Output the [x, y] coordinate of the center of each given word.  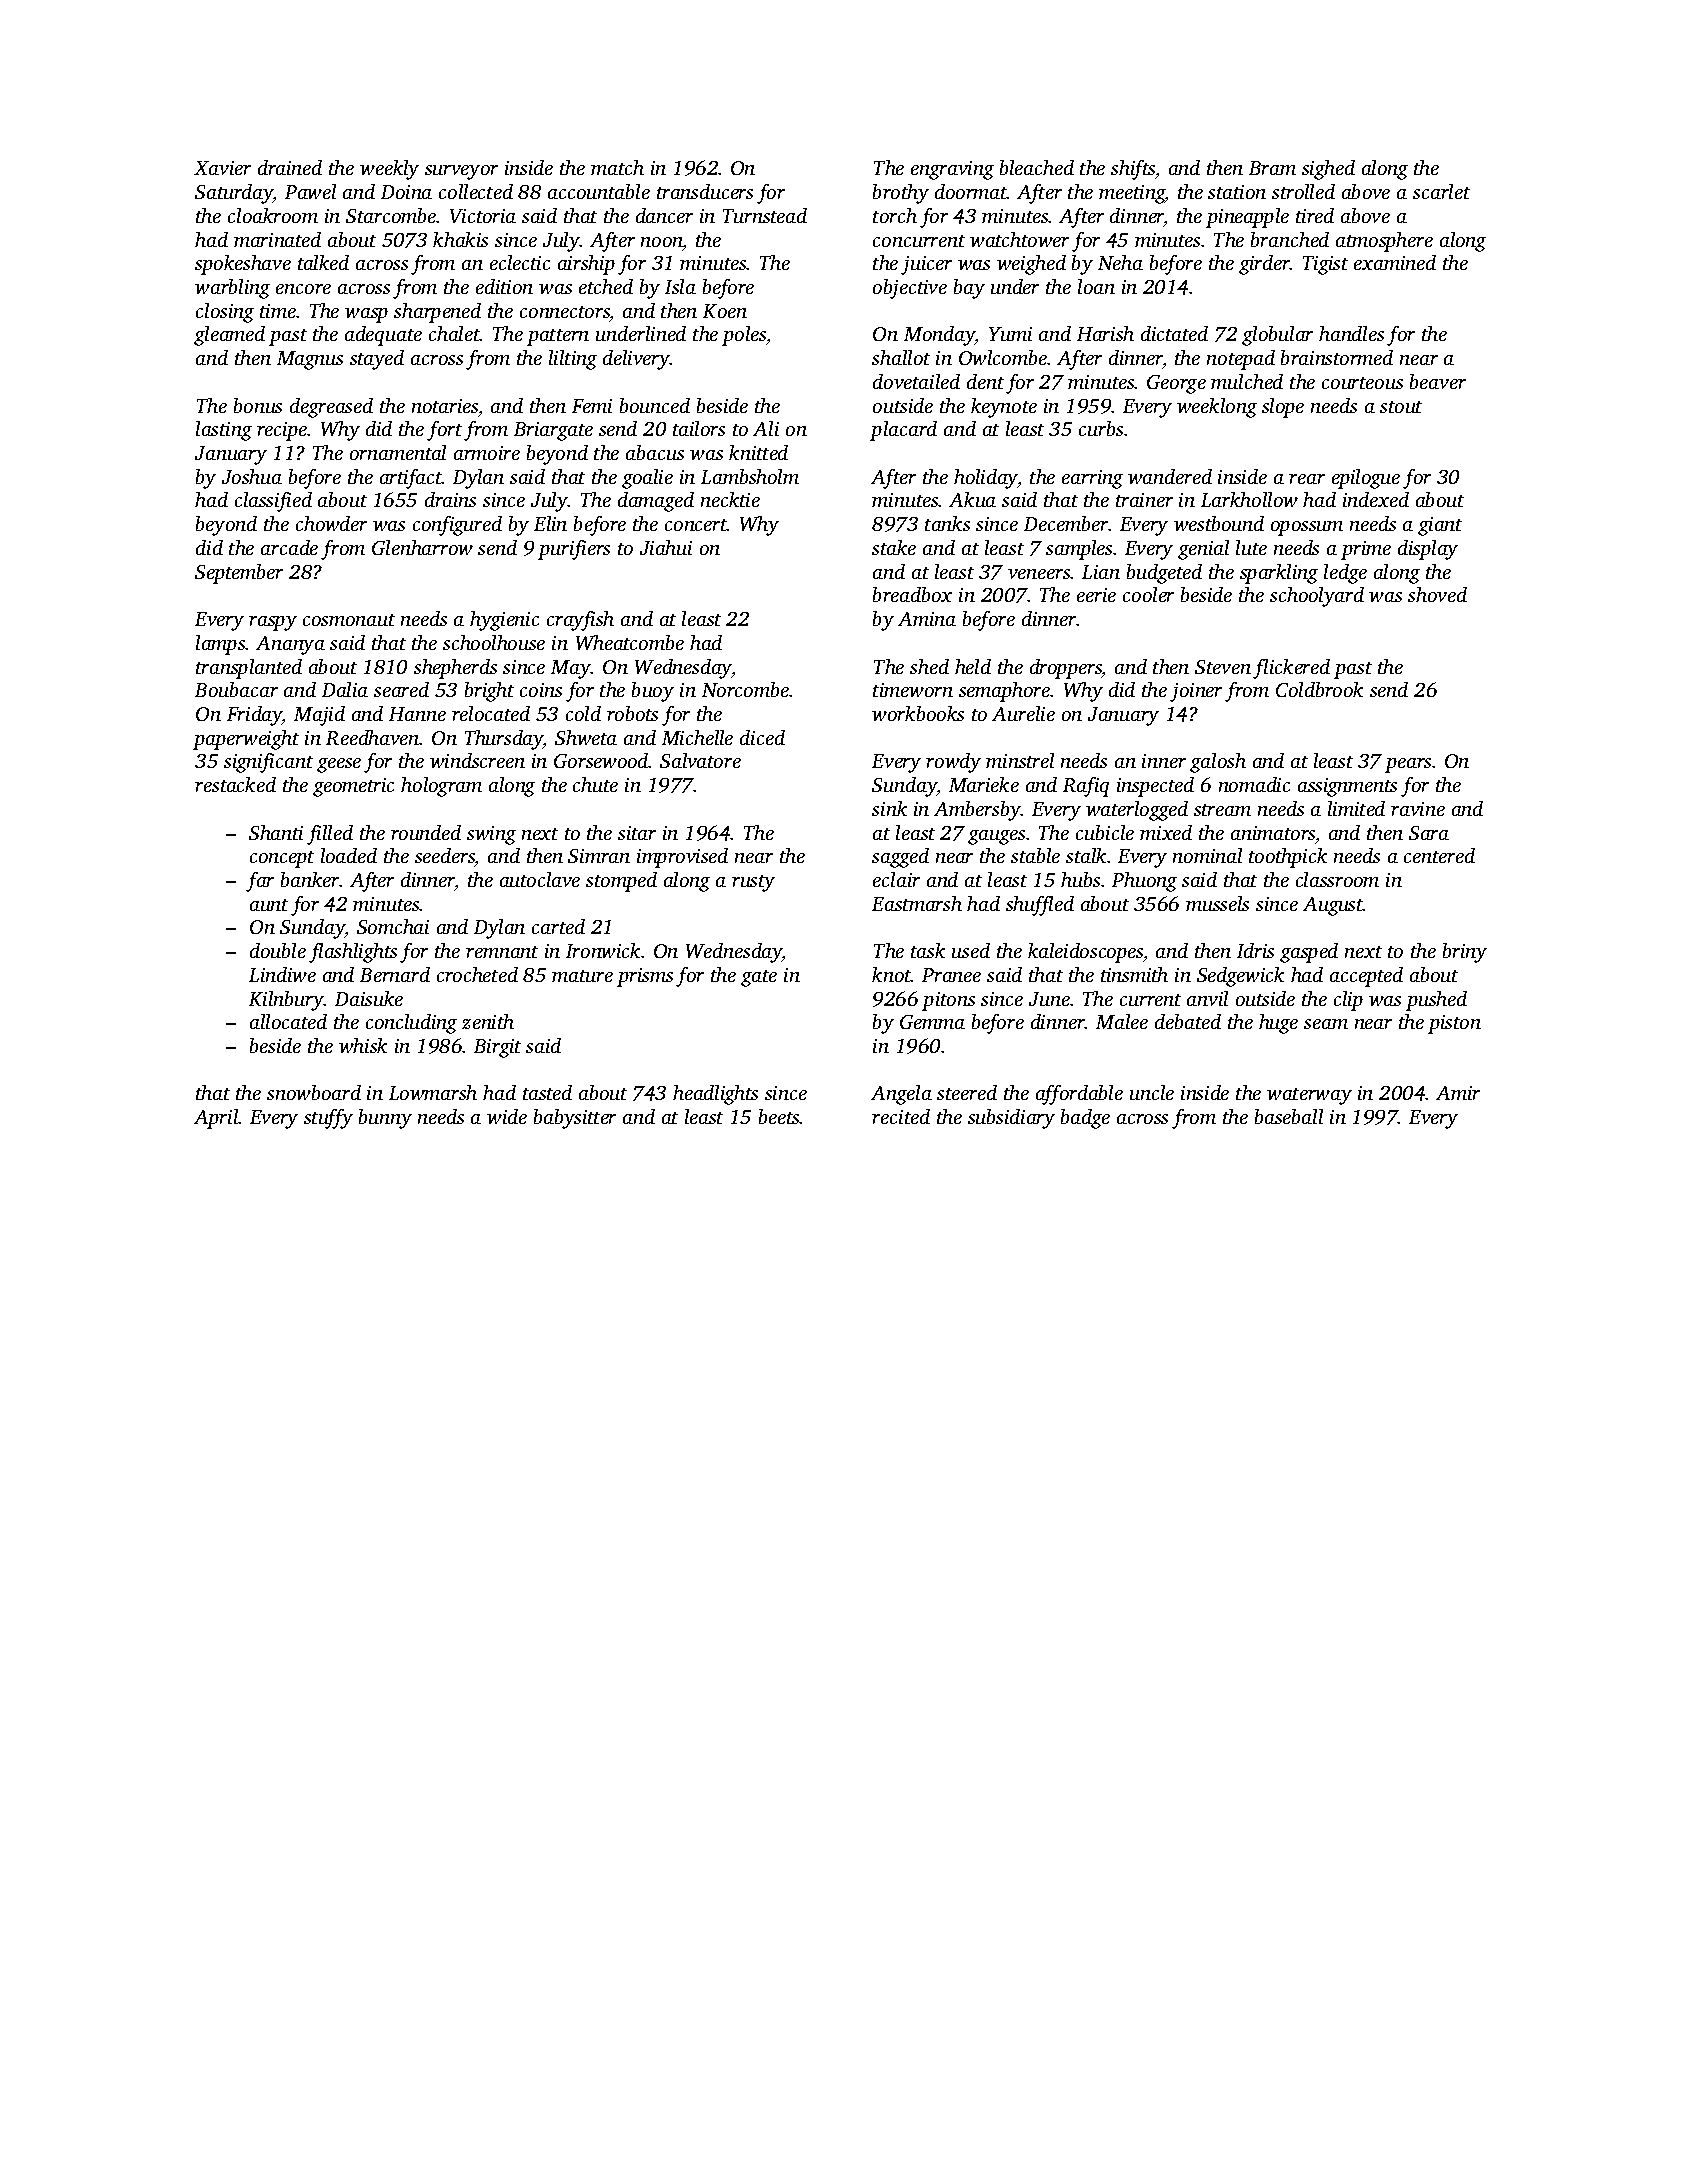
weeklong [1217, 408]
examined [1395, 262]
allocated [288, 1021]
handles [1351, 333]
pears [1409, 765]
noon [662, 242]
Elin [550, 523]
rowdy [953, 763]
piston [1454, 1024]
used [971, 950]
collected [476, 191]
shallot [901, 357]
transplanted [249, 669]
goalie [647, 479]
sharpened [437, 313]
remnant [502, 952]
